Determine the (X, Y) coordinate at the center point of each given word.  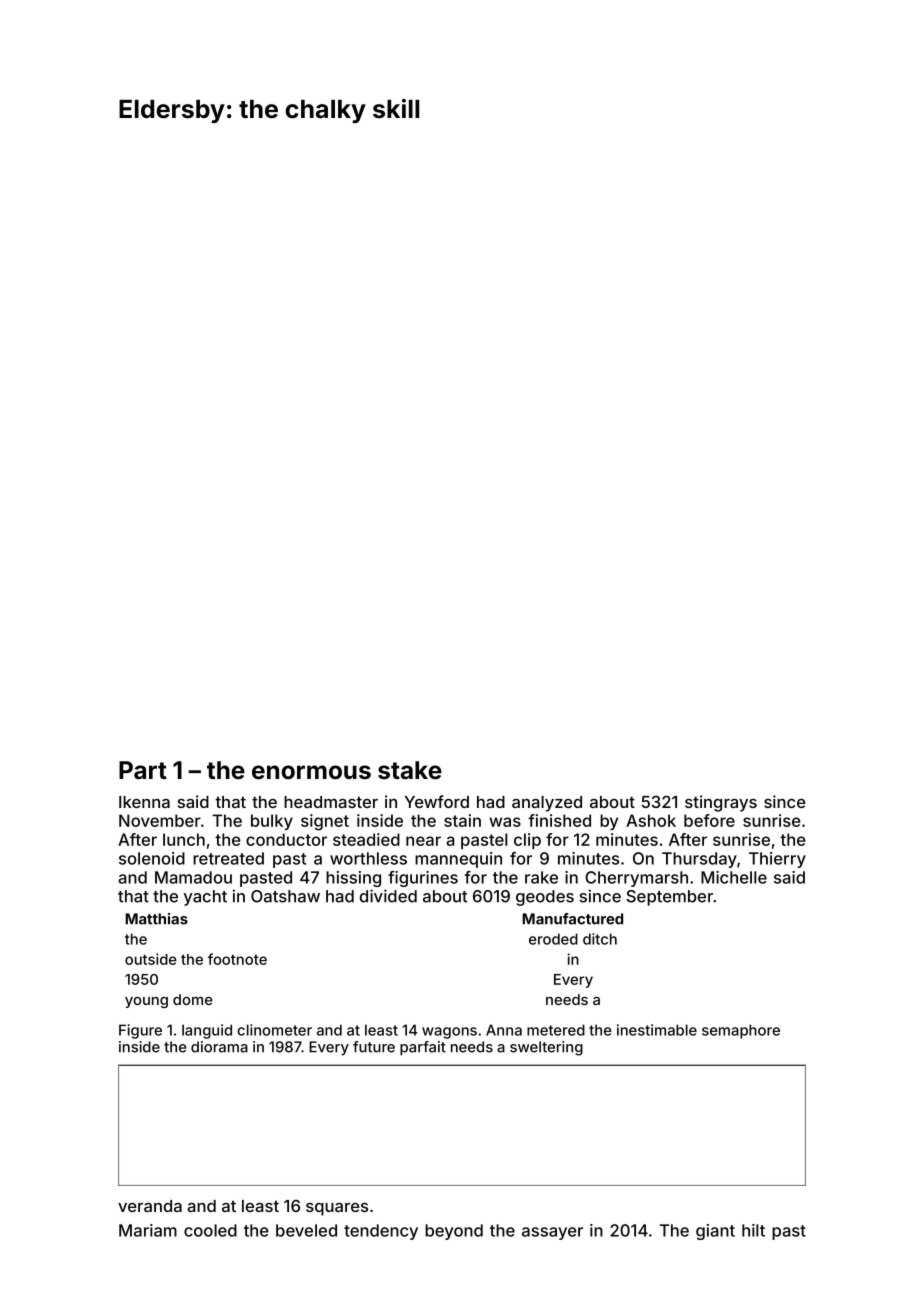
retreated (228, 858)
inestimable (657, 1030)
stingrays (721, 803)
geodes (545, 898)
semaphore (741, 1031)
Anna (504, 1030)
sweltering (546, 1048)
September (669, 898)
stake (410, 770)
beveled (306, 1230)
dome (193, 999)
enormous (311, 772)
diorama (219, 1047)
